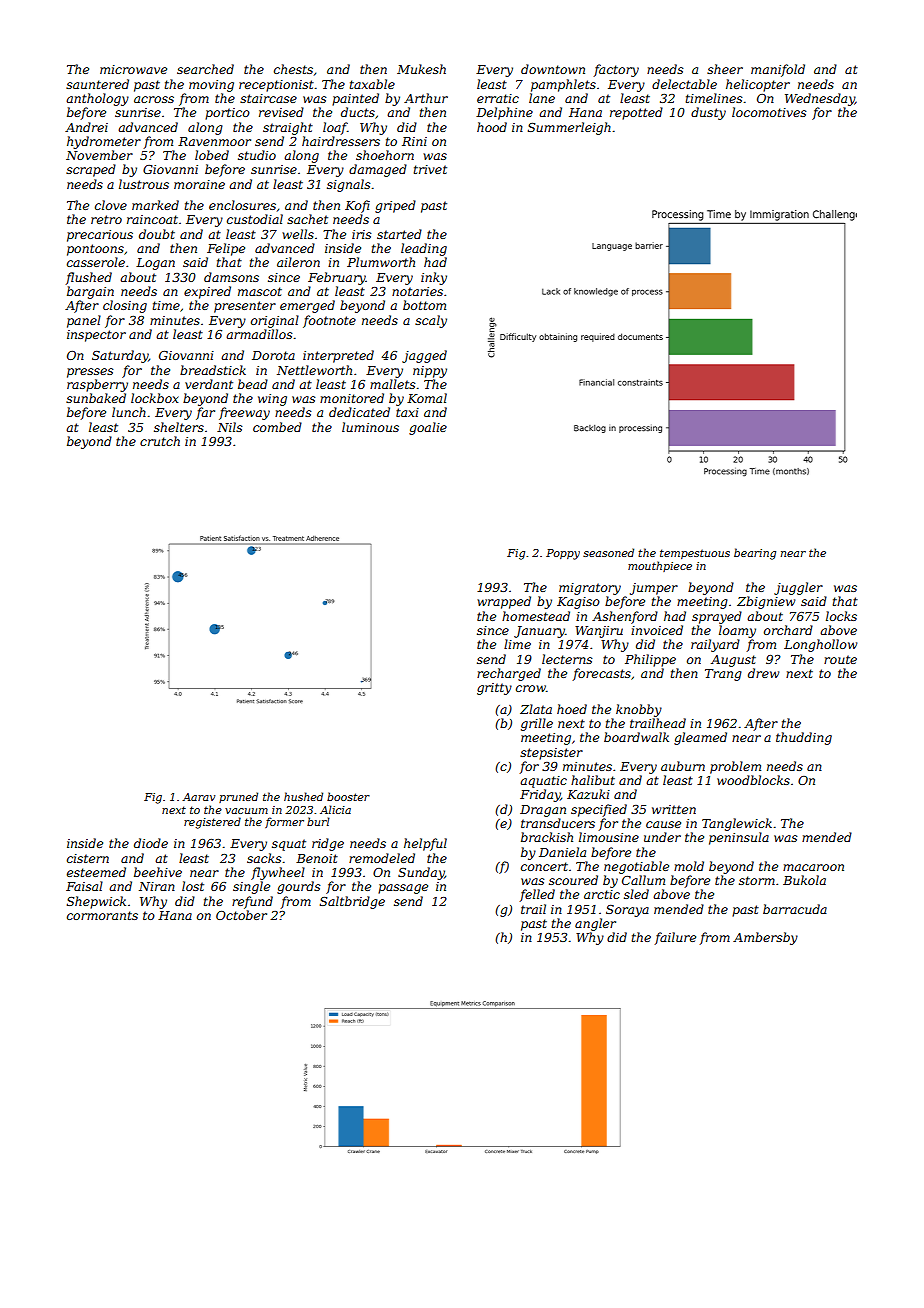  What do you see at coordinates (765, 938) in the document?
I see `Ambersby` at bounding box center [765, 938].
